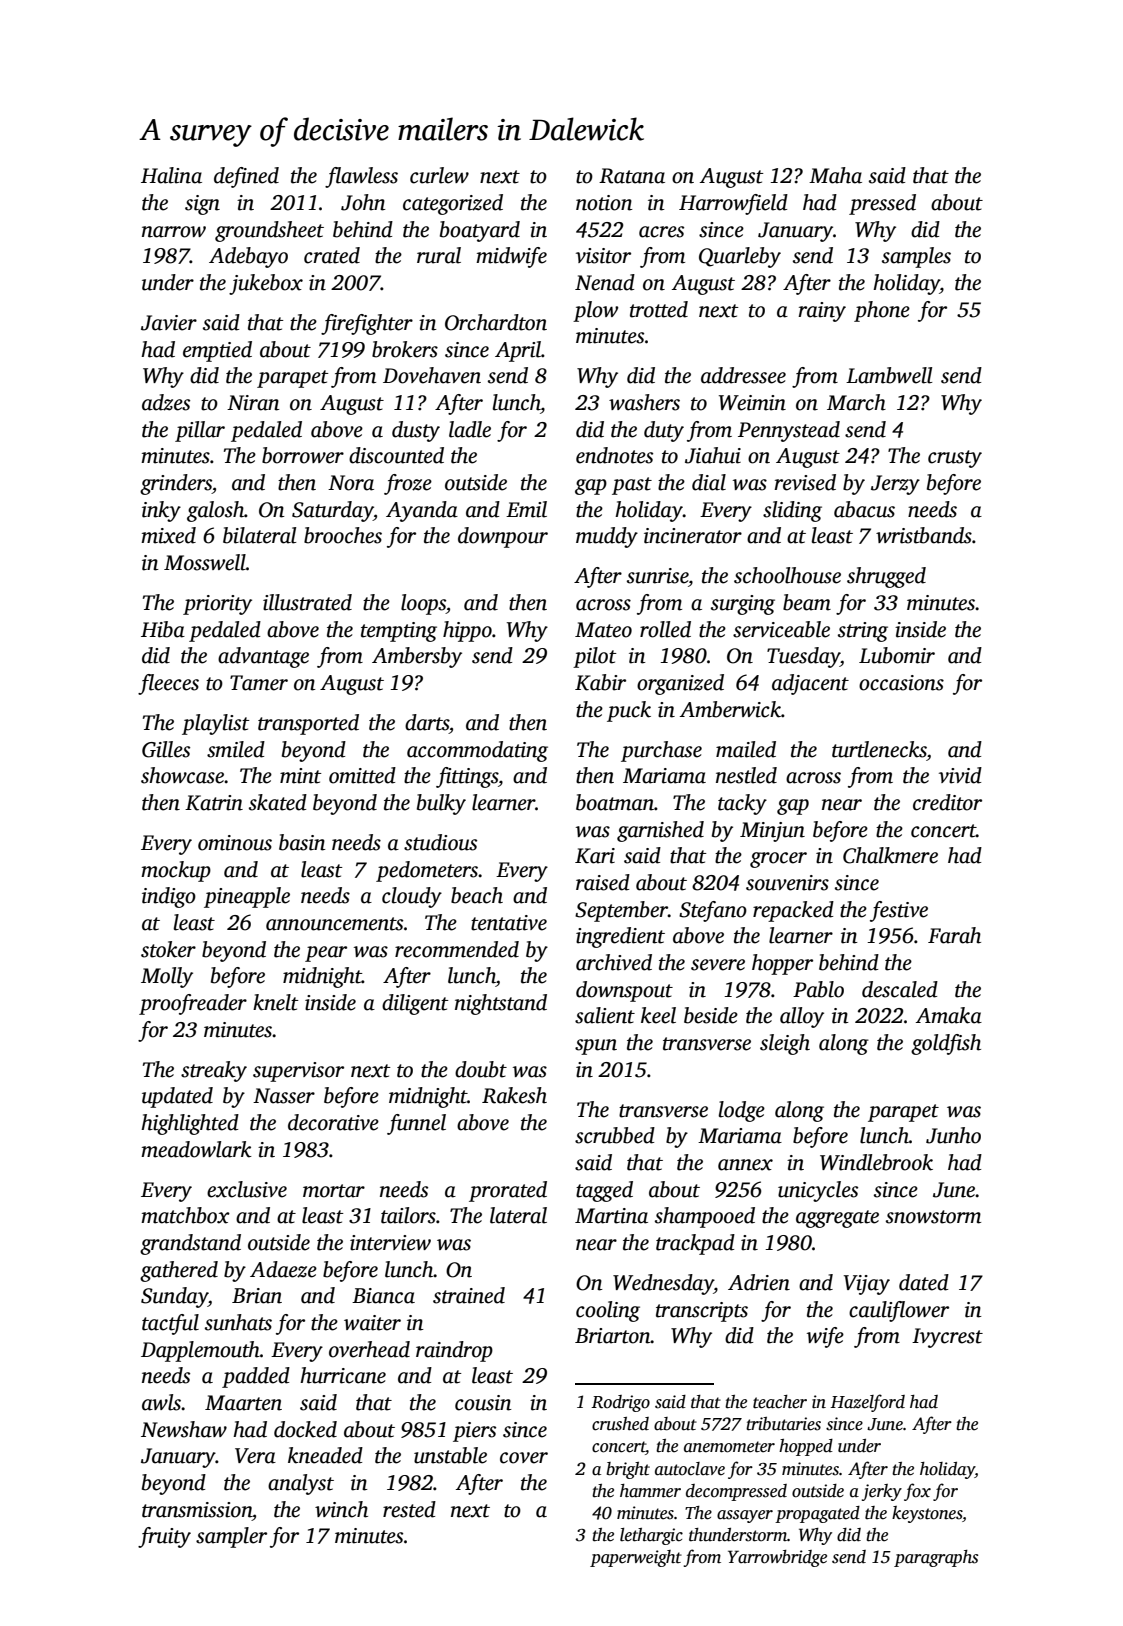 The width and height of the document is (1123, 1626). What do you see at coordinates (614, 455) in the document?
I see `endnotes` at bounding box center [614, 455].
